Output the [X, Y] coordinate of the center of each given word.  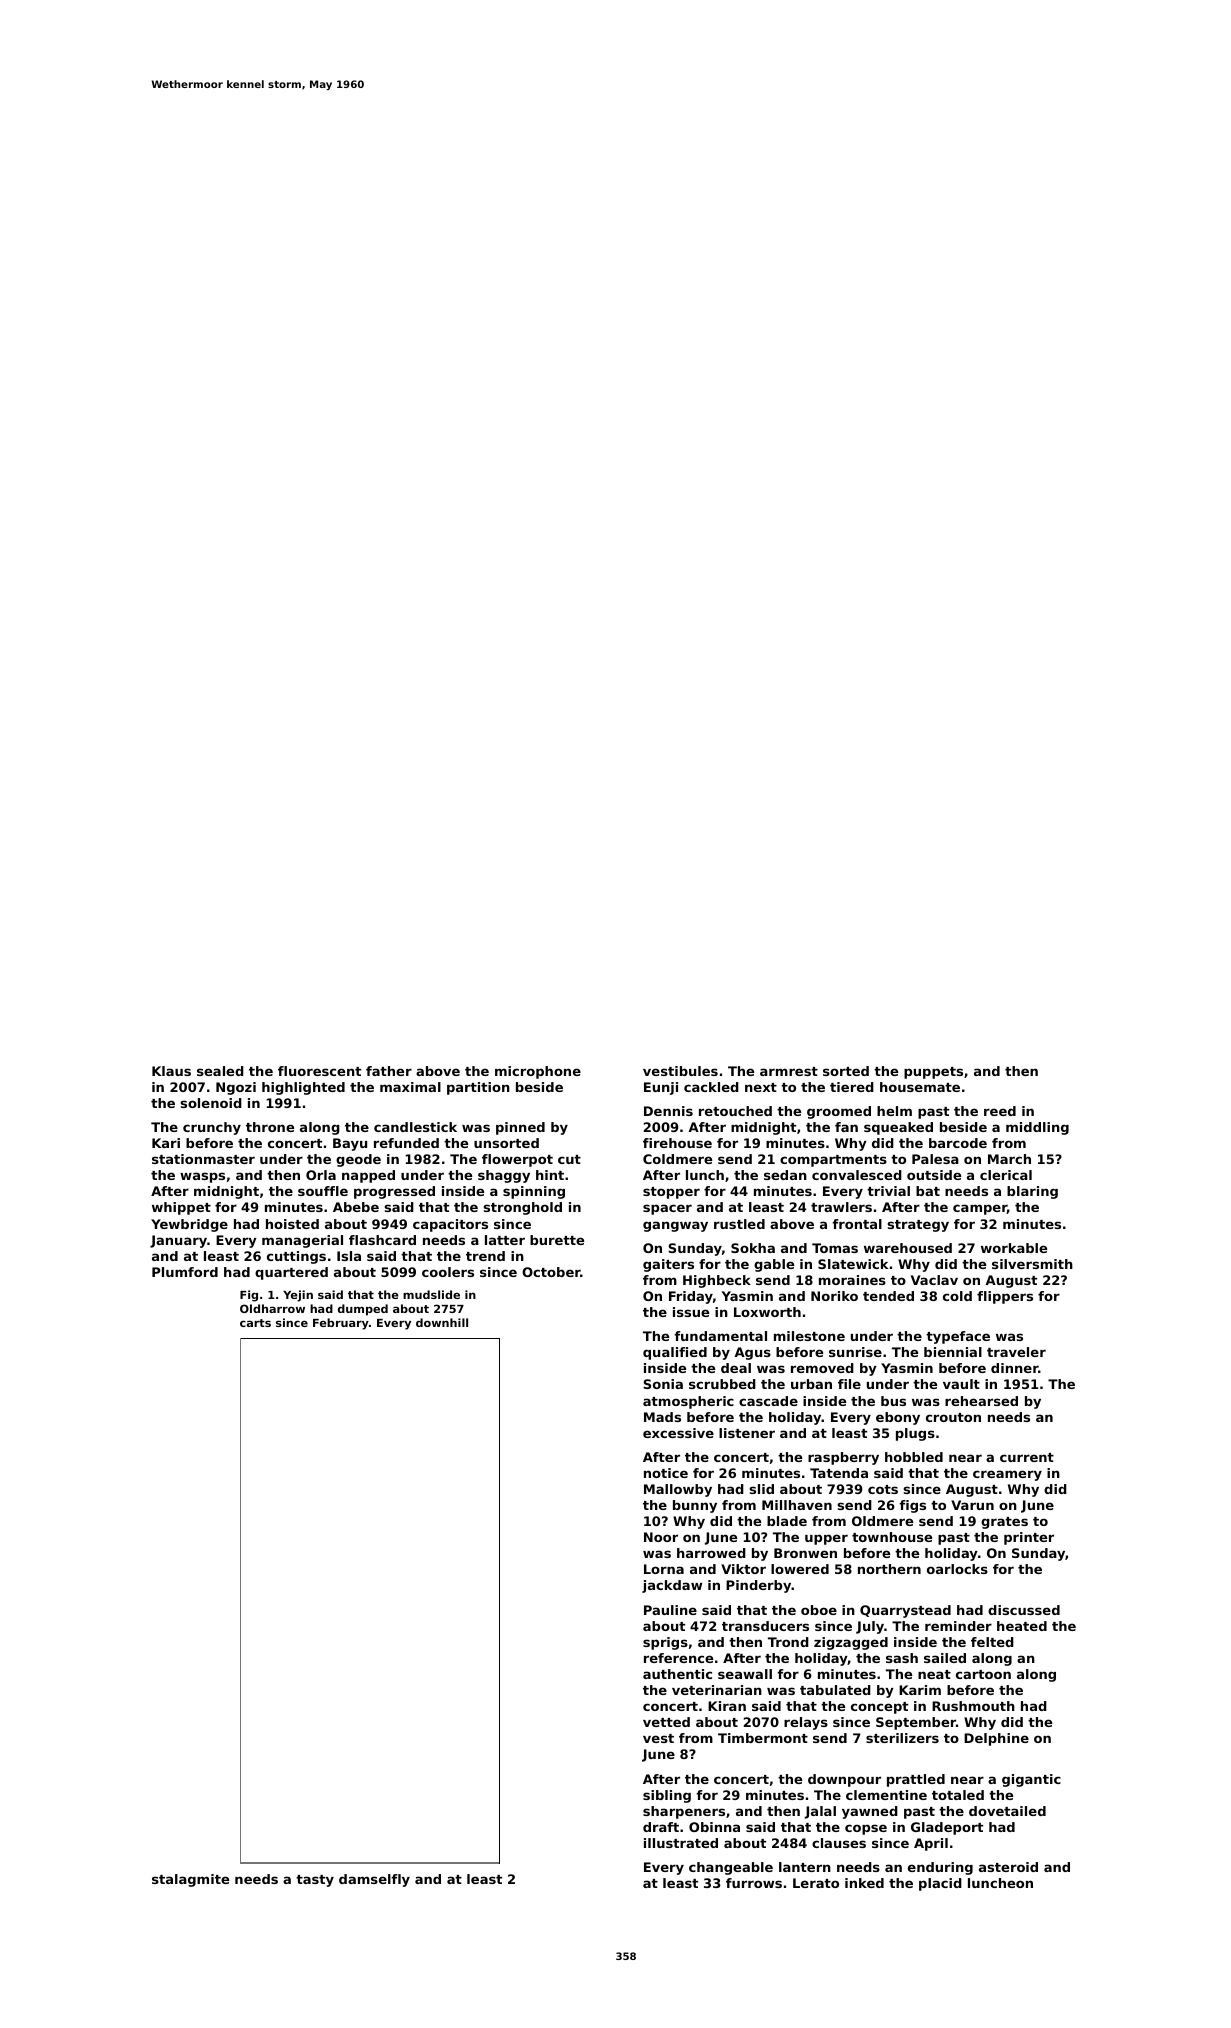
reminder [958, 1626]
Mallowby [678, 1490]
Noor [661, 1537]
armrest [789, 1071]
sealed [220, 1071]
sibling [667, 1796]
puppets [933, 1073]
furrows [754, 1883]
